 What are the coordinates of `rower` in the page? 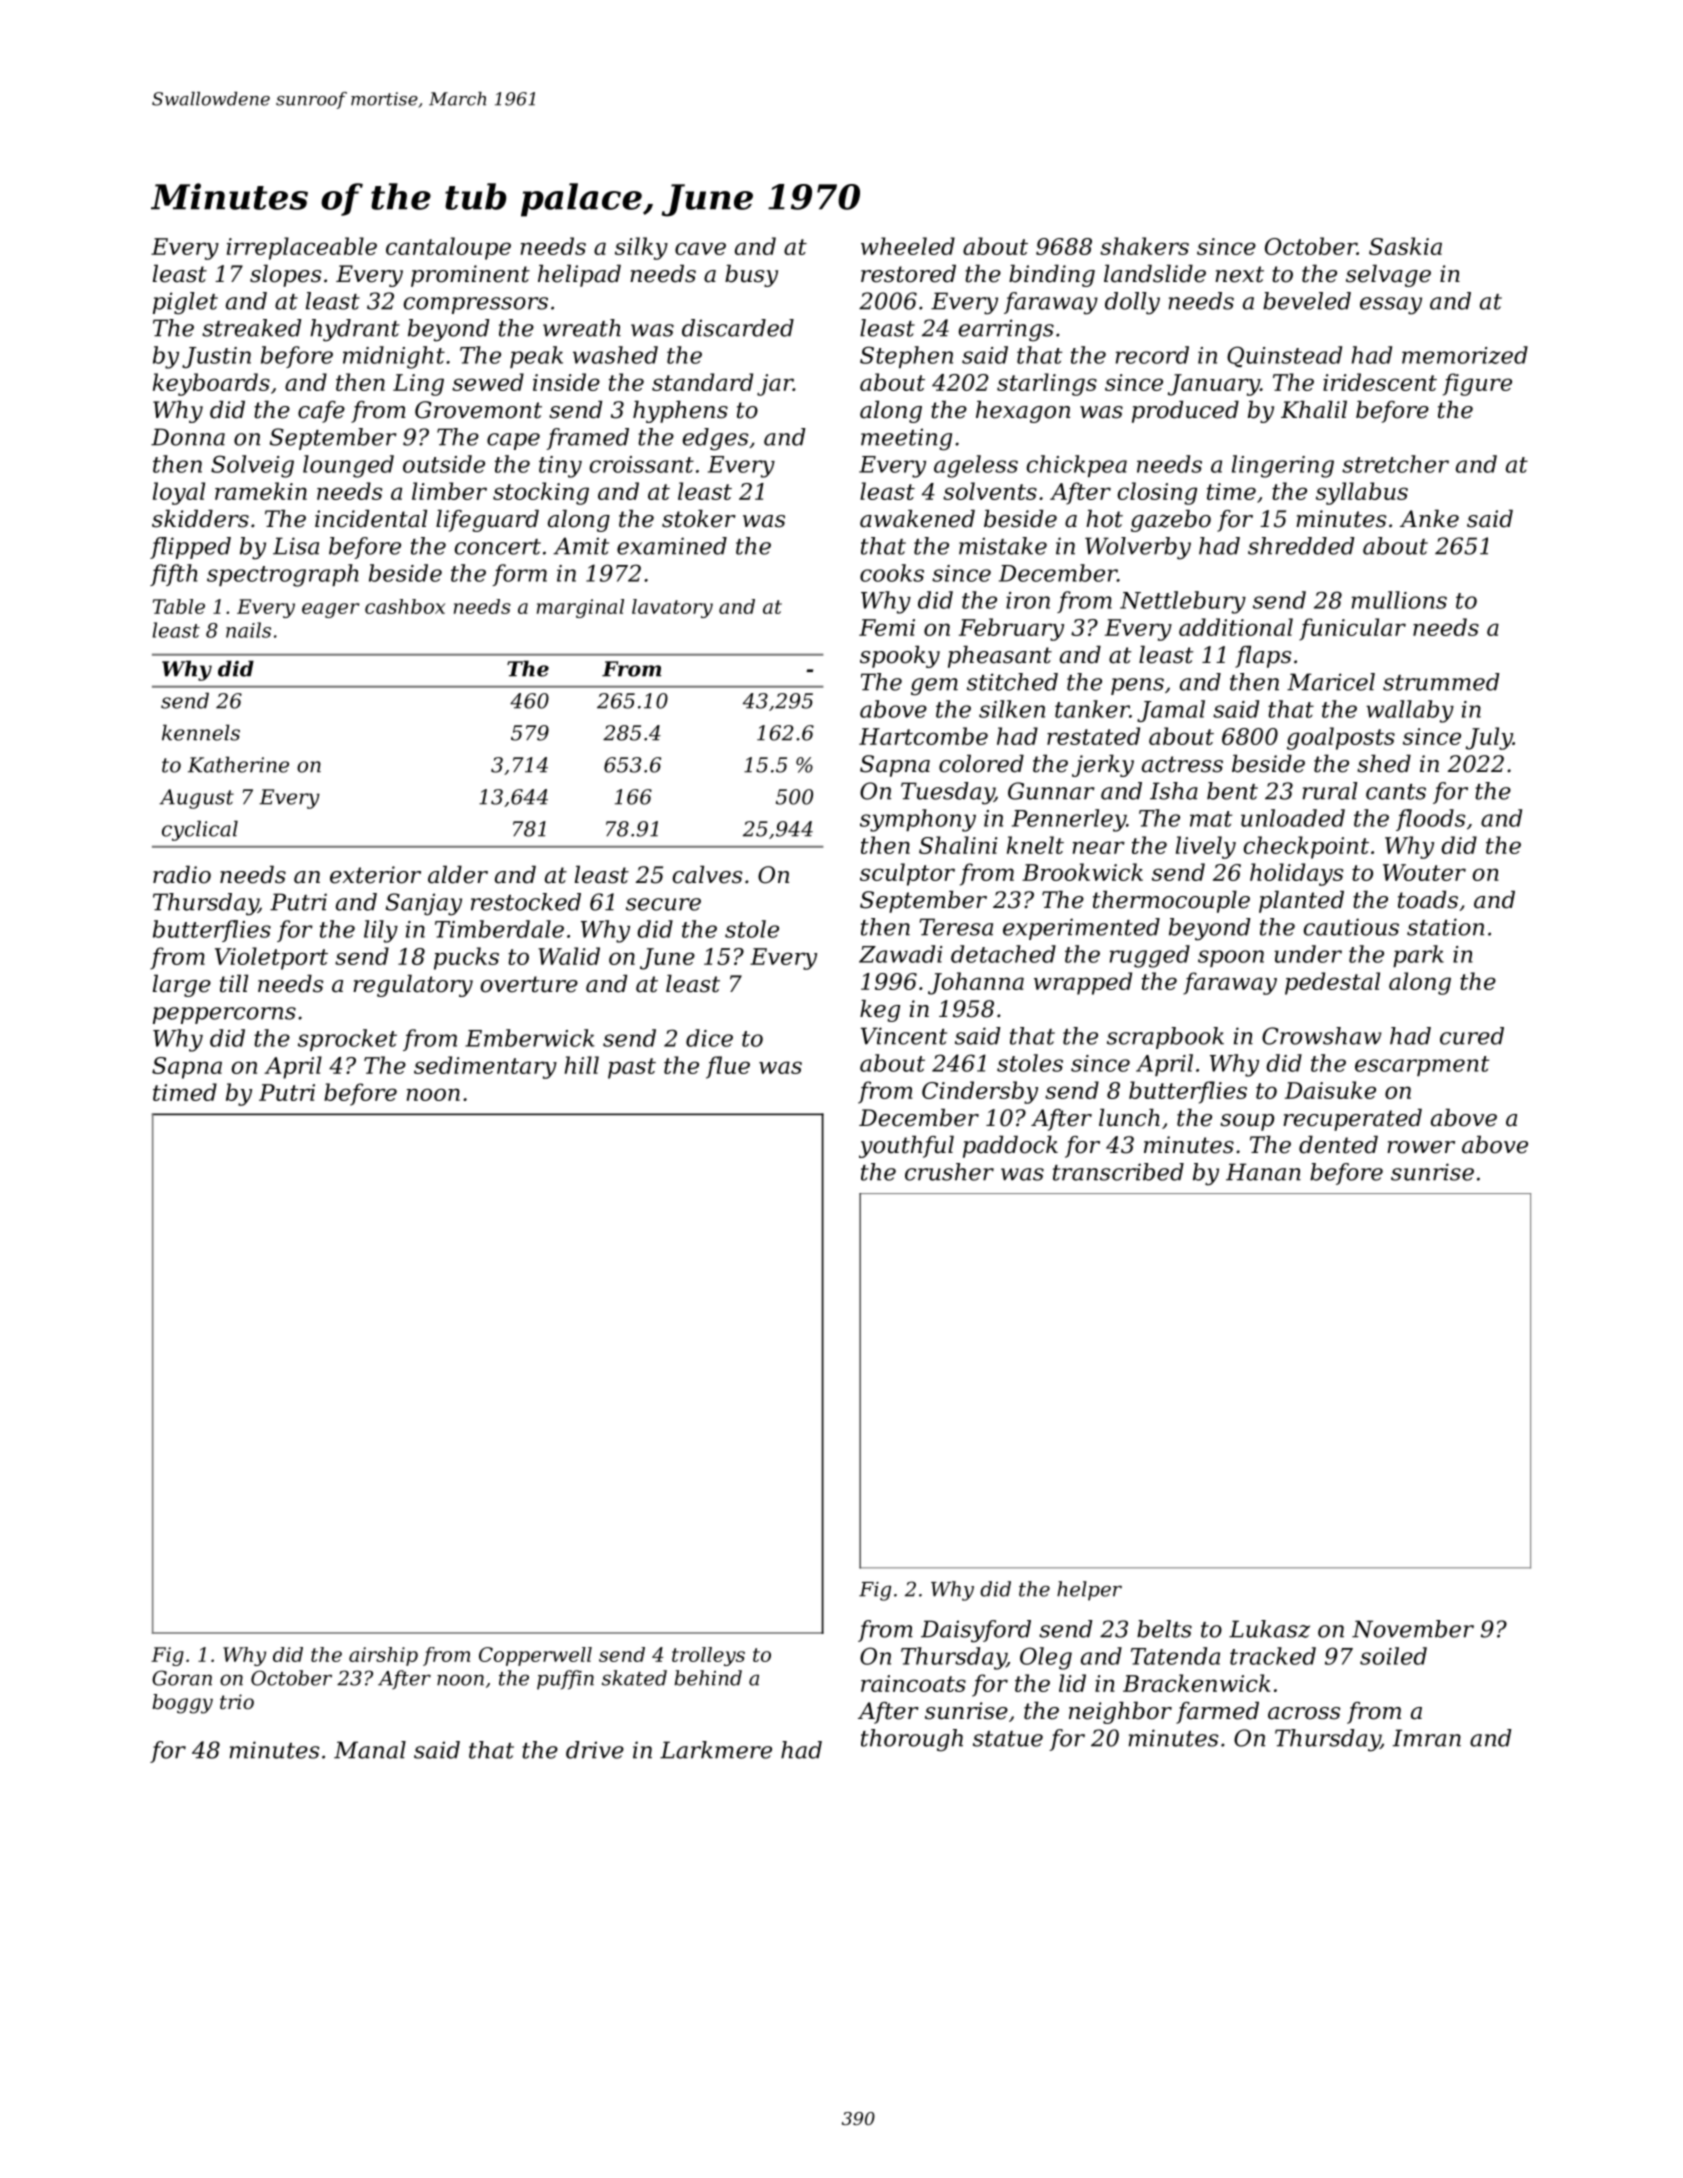 It's located at (1421, 1147).
